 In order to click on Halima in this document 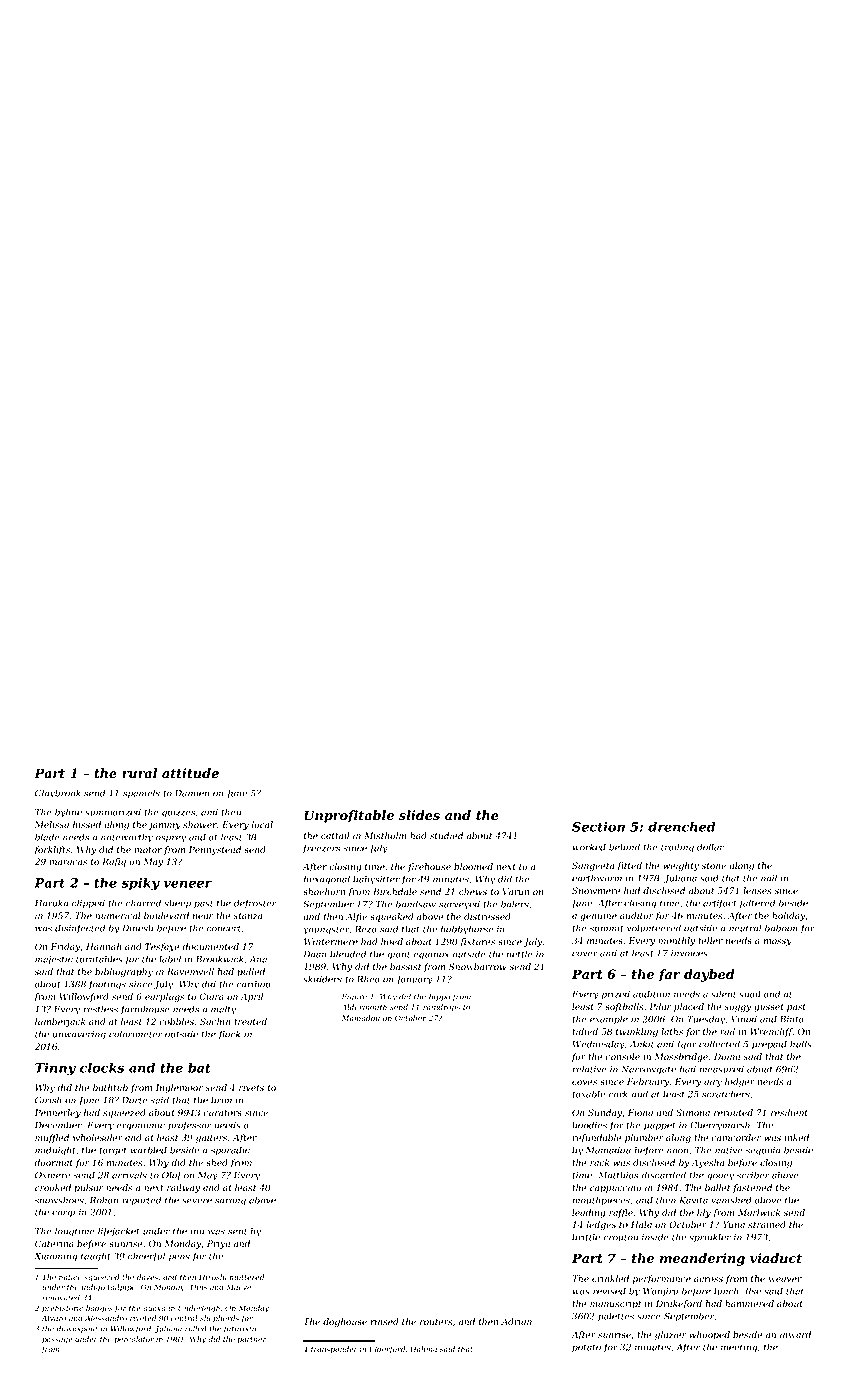, I will do `click(423, 1349)`.
